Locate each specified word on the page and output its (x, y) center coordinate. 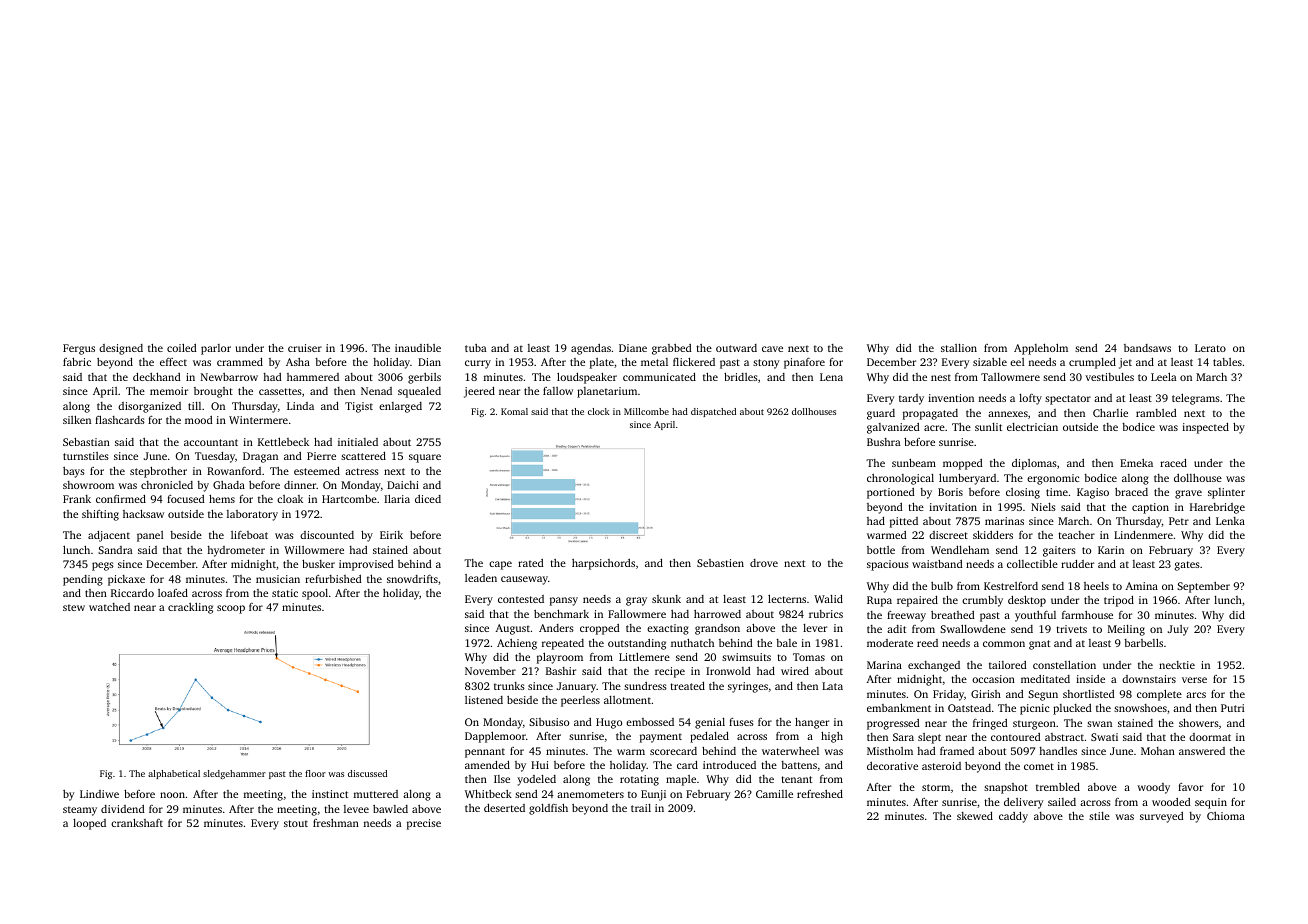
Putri (1232, 708)
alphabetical (174, 774)
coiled (182, 348)
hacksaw (143, 514)
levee (356, 809)
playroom (560, 658)
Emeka (1136, 463)
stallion (959, 348)
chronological (900, 479)
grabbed (672, 349)
